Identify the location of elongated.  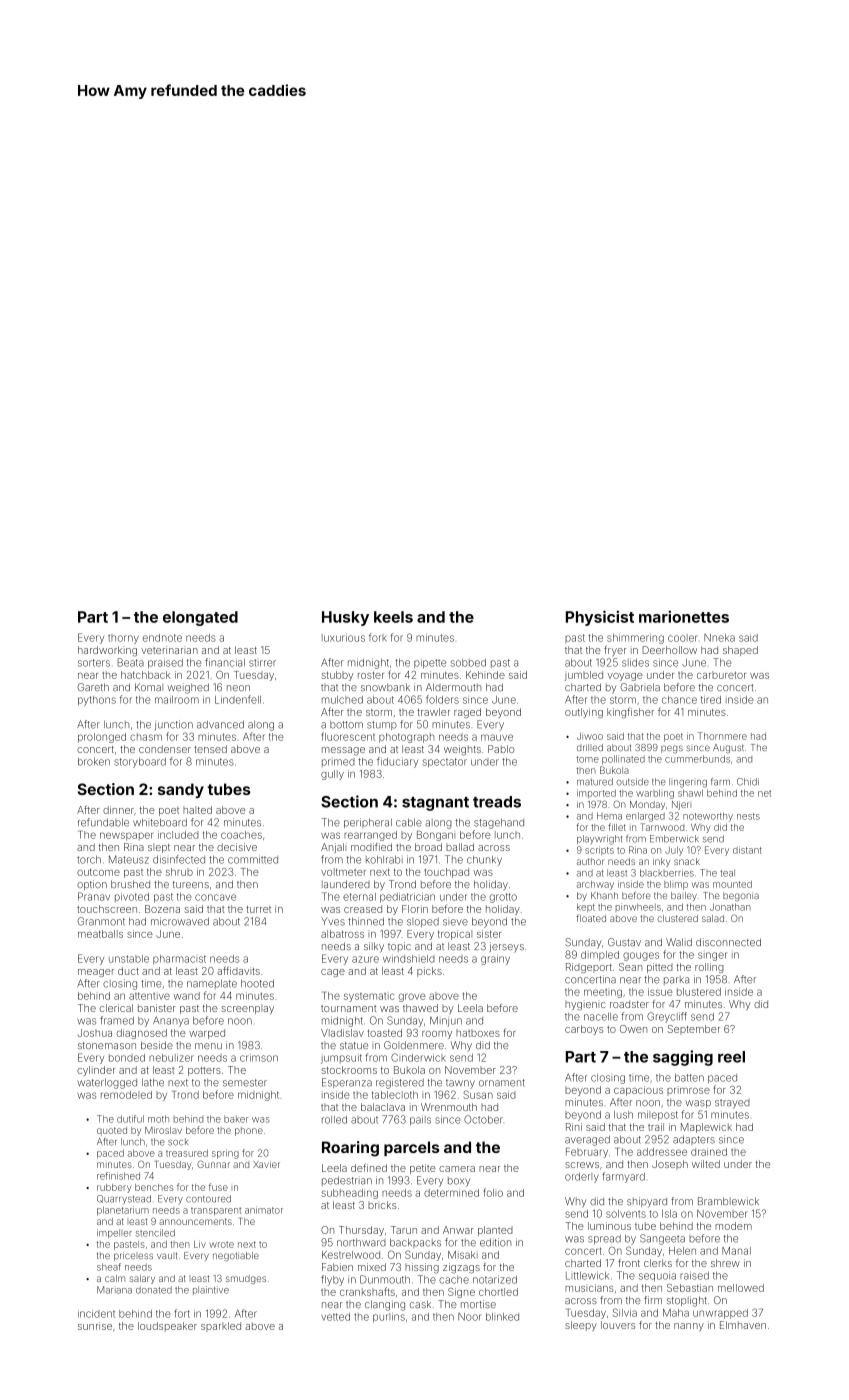
(200, 618).
